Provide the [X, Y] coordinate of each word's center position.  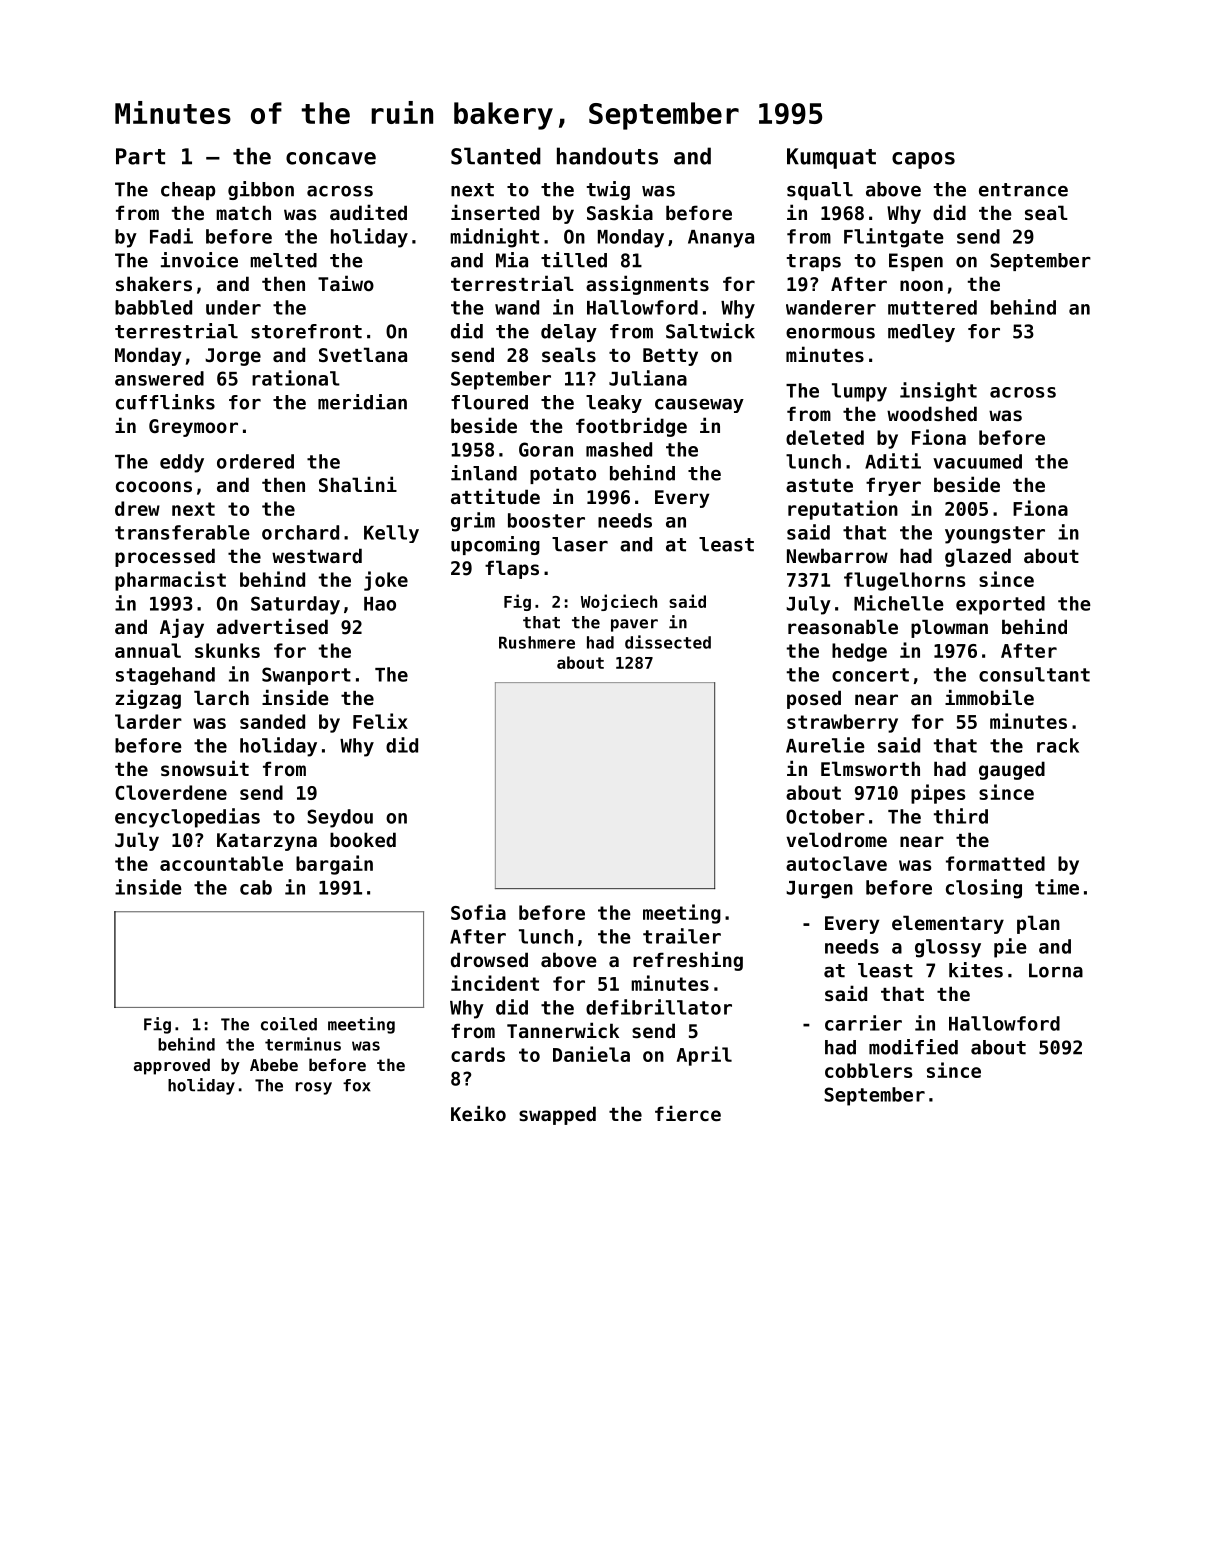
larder [148, 721]
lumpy [859, 392]
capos [923, 160]
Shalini [358, 484]
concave [331, 158]
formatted [995, 863]
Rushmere [537, 642]
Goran [546, 449]
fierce [688, 1113]
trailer [682, 936]
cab [256, 887]
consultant [1034, 674]
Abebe [274, 1064]
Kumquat [831, 158]
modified [913, 1047]
